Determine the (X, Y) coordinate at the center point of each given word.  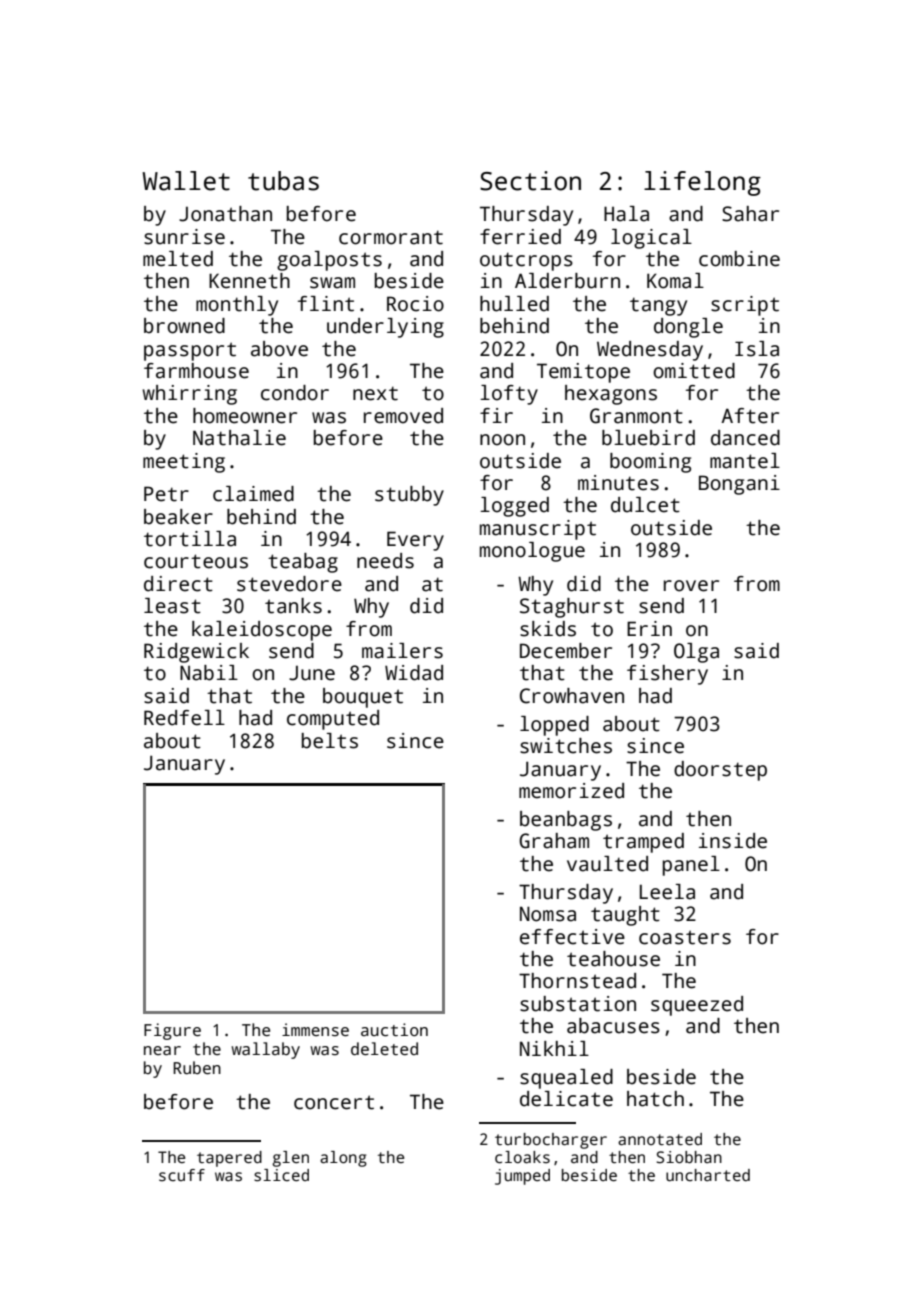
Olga (696, 653)
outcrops (526, 261)
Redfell (184, 718)
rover (691, 586)
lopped (554, 726)
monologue (532, 552)
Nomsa (548, 914)
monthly (237, 306)
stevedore (289, 584)
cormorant (391, 237)
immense (315, 1030)
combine (739, 259)
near (162, 1051)
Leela (667, 892)
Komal (675, 281)
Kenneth (249, 281)
